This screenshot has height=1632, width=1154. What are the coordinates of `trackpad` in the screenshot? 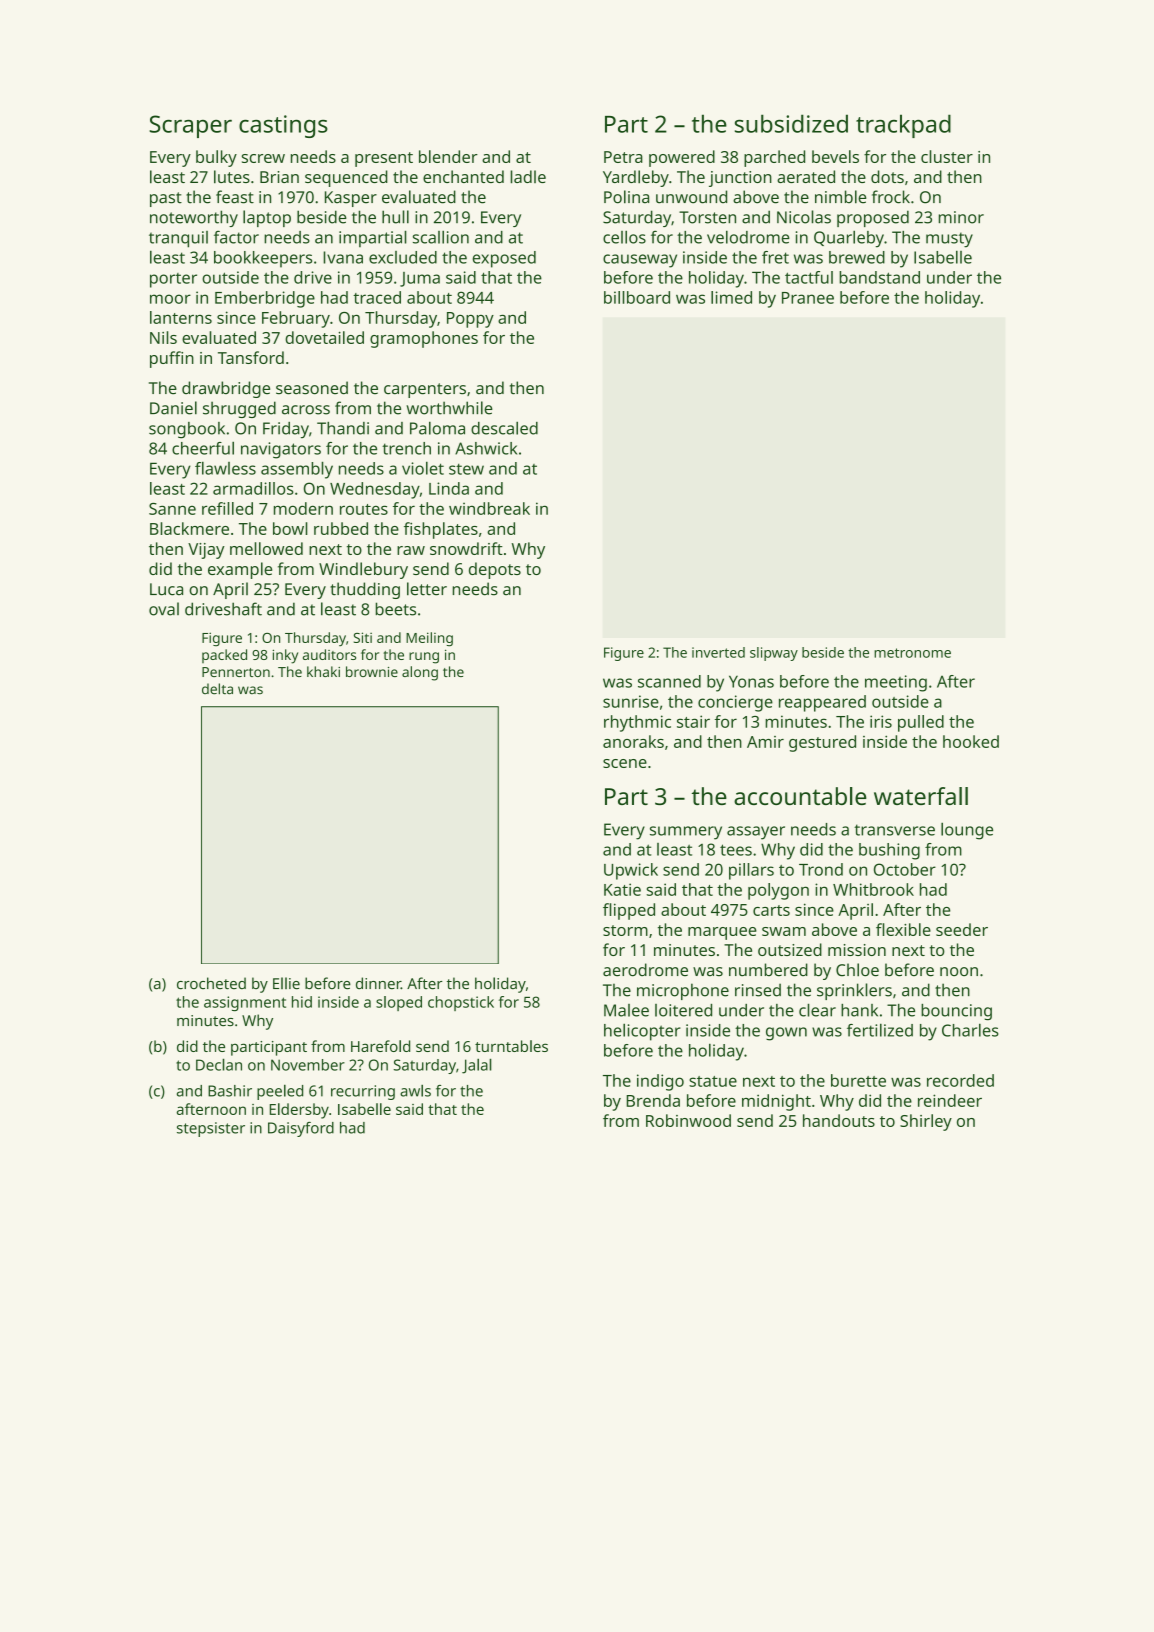 It's located at (903, 126).
